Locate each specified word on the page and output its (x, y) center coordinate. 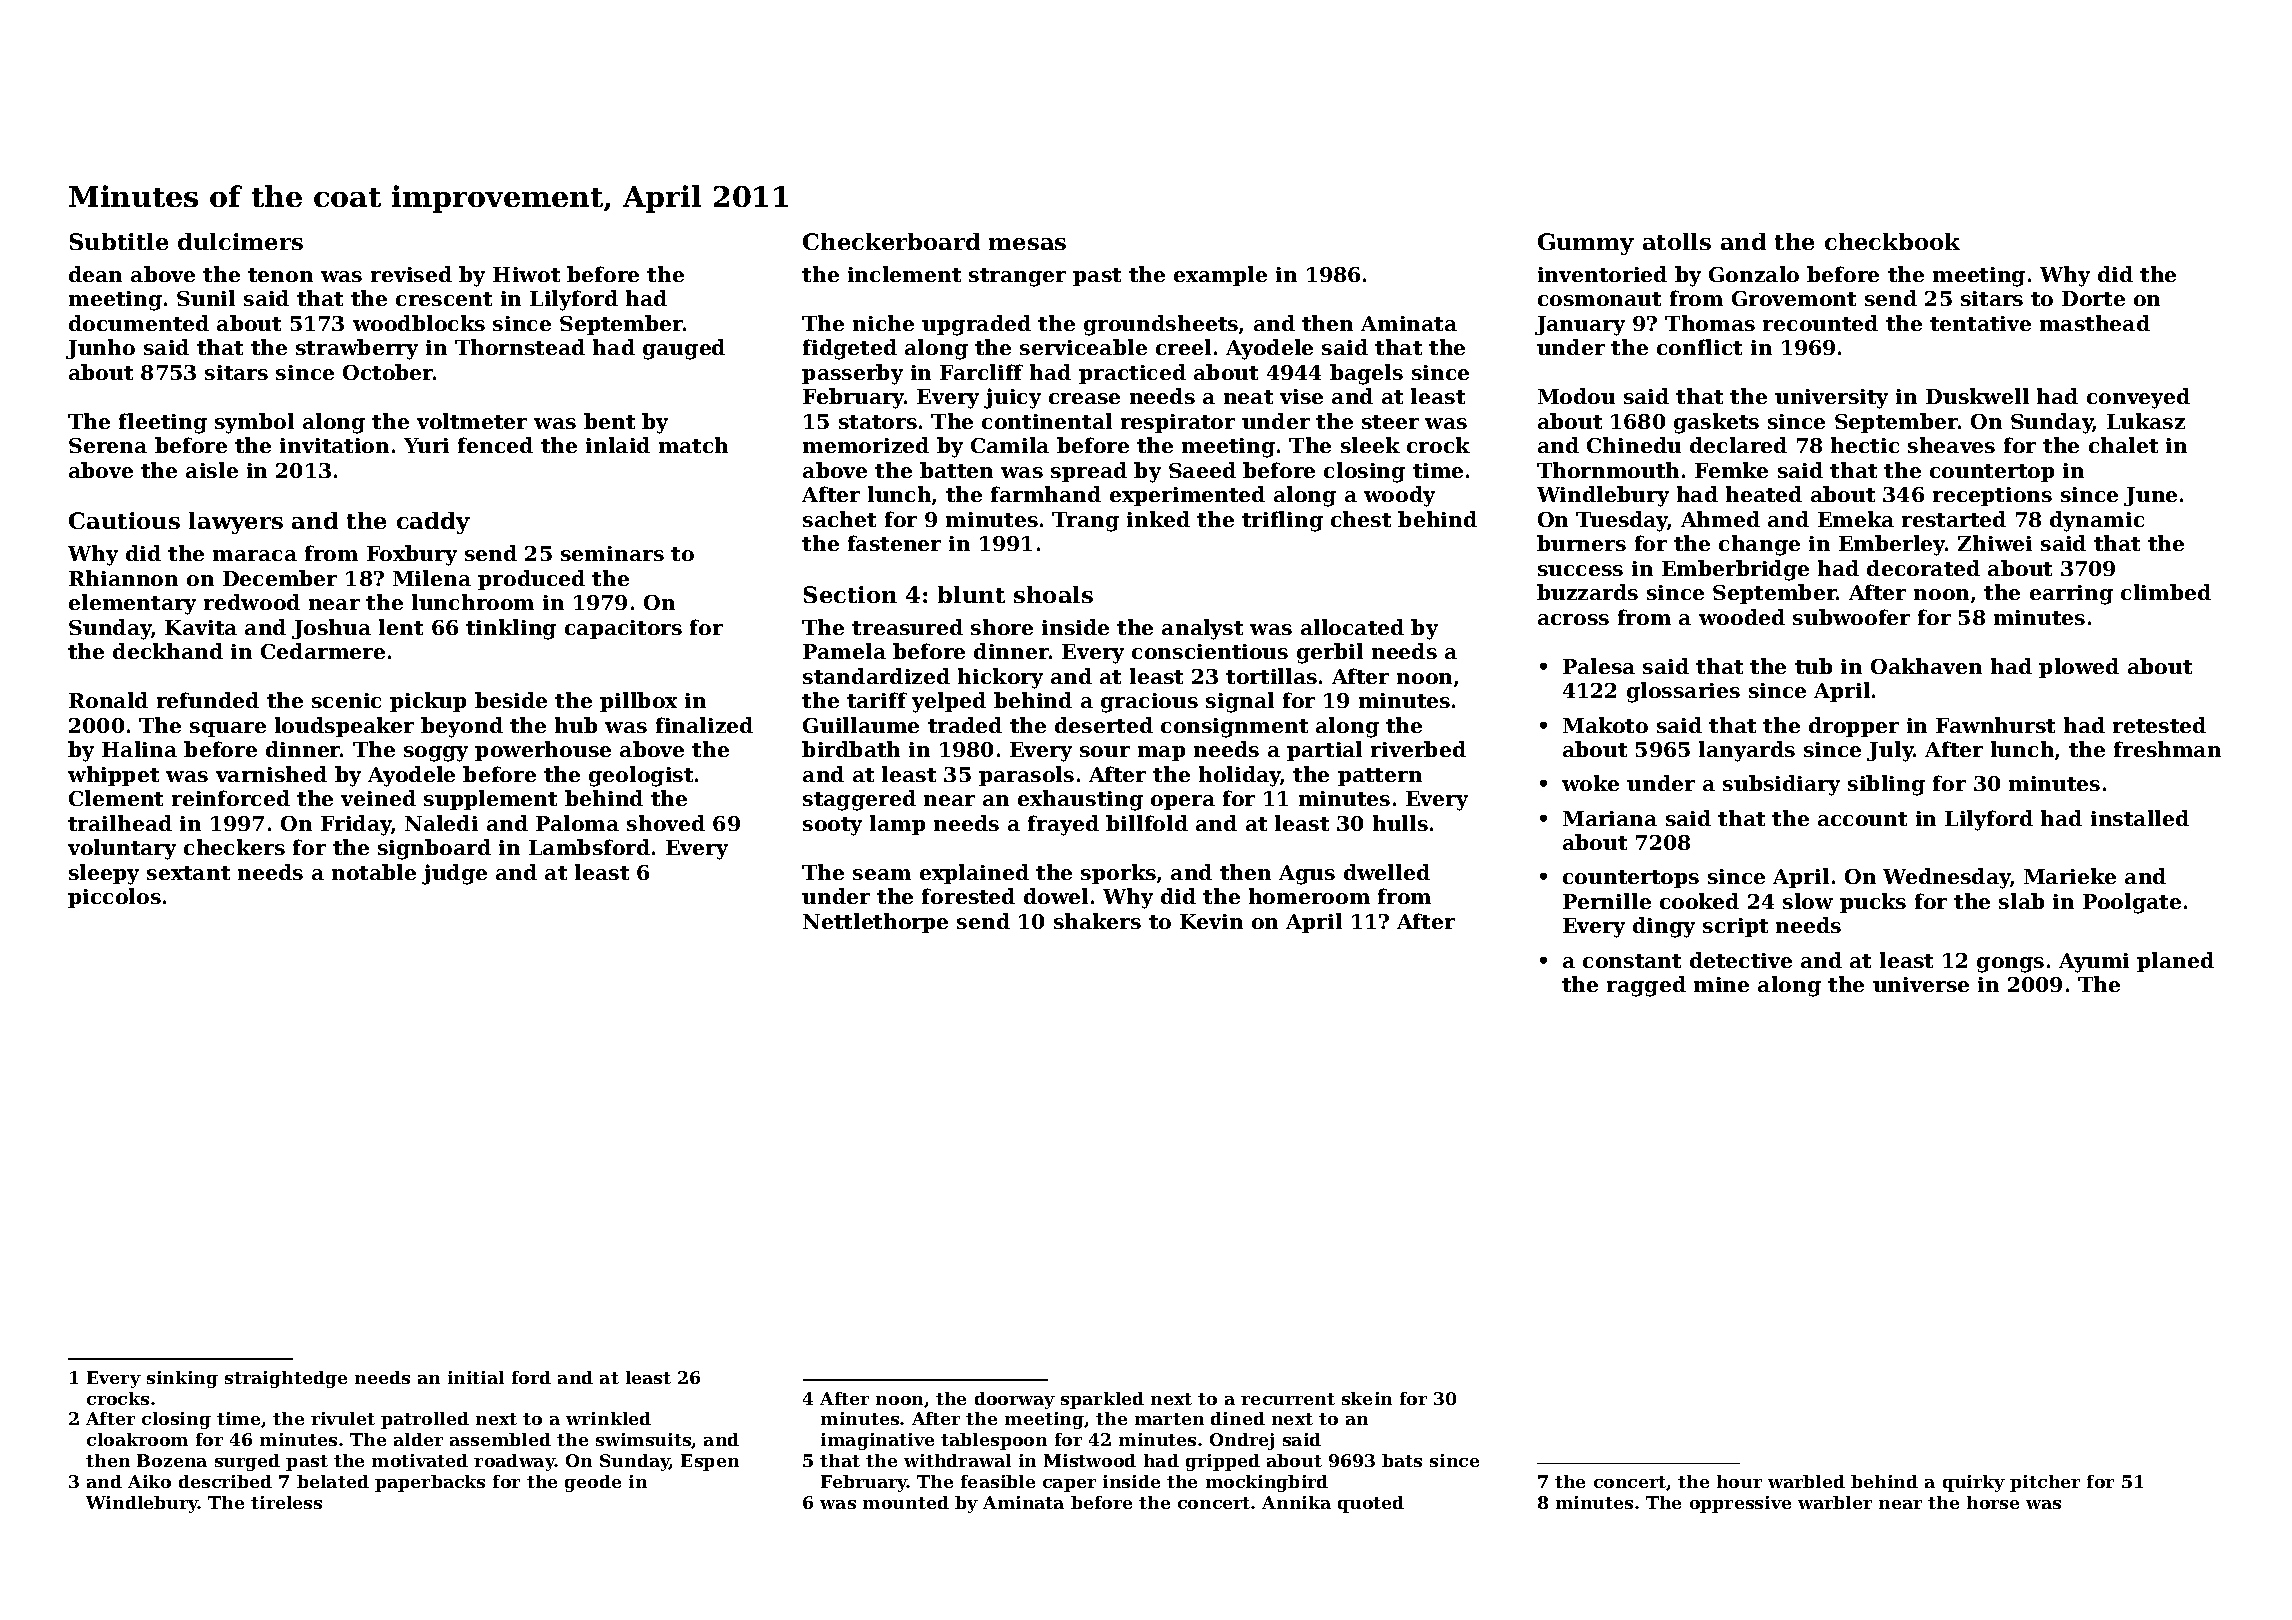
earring (2071, 595)
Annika (1296, 1502)
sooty (832, 826)
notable (374, 872)
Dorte (2093, 298)
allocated (1352, 627)
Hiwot (526, 274)
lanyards (1747, 751)
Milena (432, 578)
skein (1367, 1398)
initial (476, 1377)
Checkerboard (891, 241)
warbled (1806, 1481)
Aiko (149, 1481)
